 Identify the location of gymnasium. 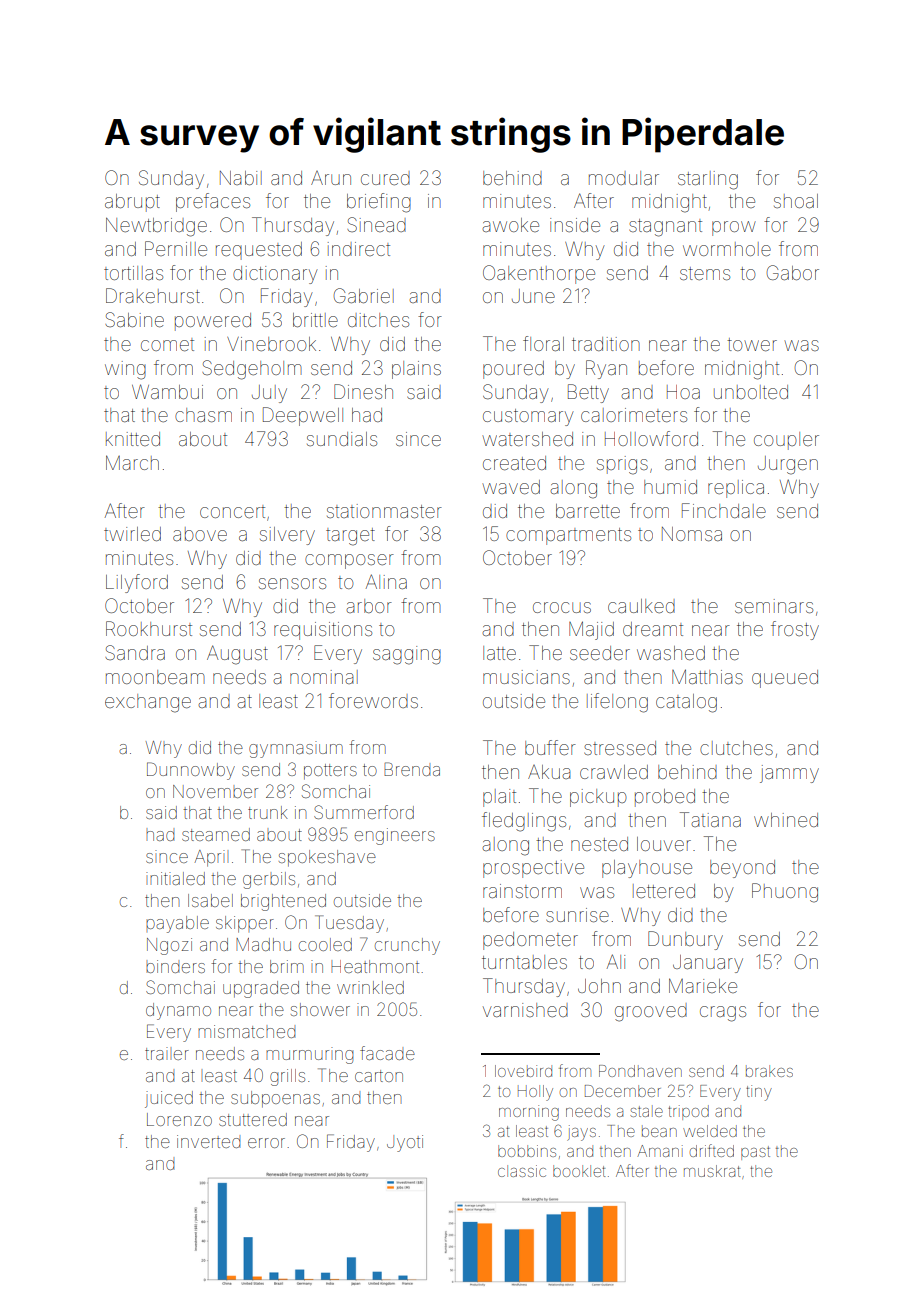
(296, 749).
